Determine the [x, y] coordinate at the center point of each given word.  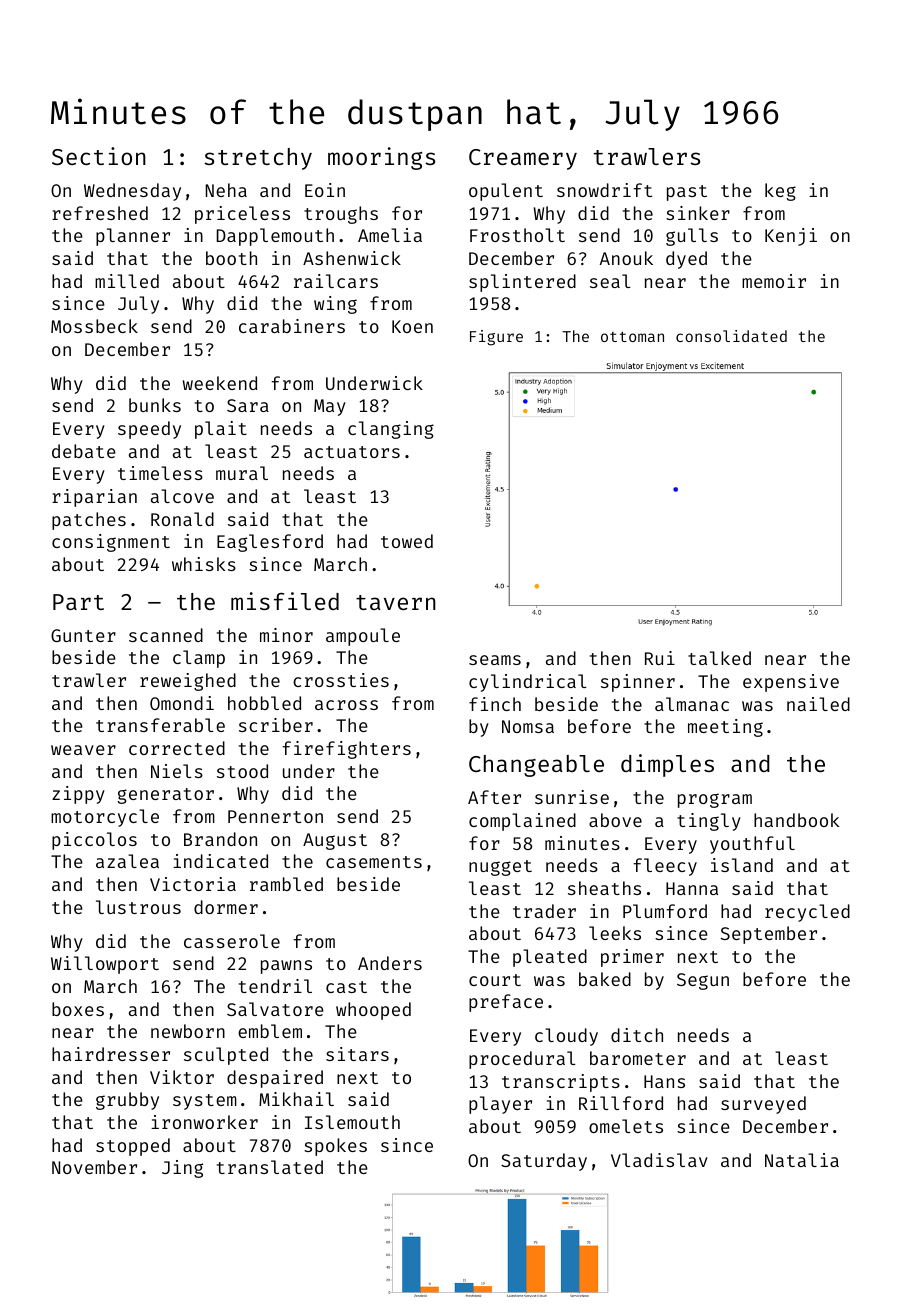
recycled [807, 913]
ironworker [204, 1122]
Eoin [325, 190]
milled [127, 281]
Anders [390, 963]
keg [780, 192]
